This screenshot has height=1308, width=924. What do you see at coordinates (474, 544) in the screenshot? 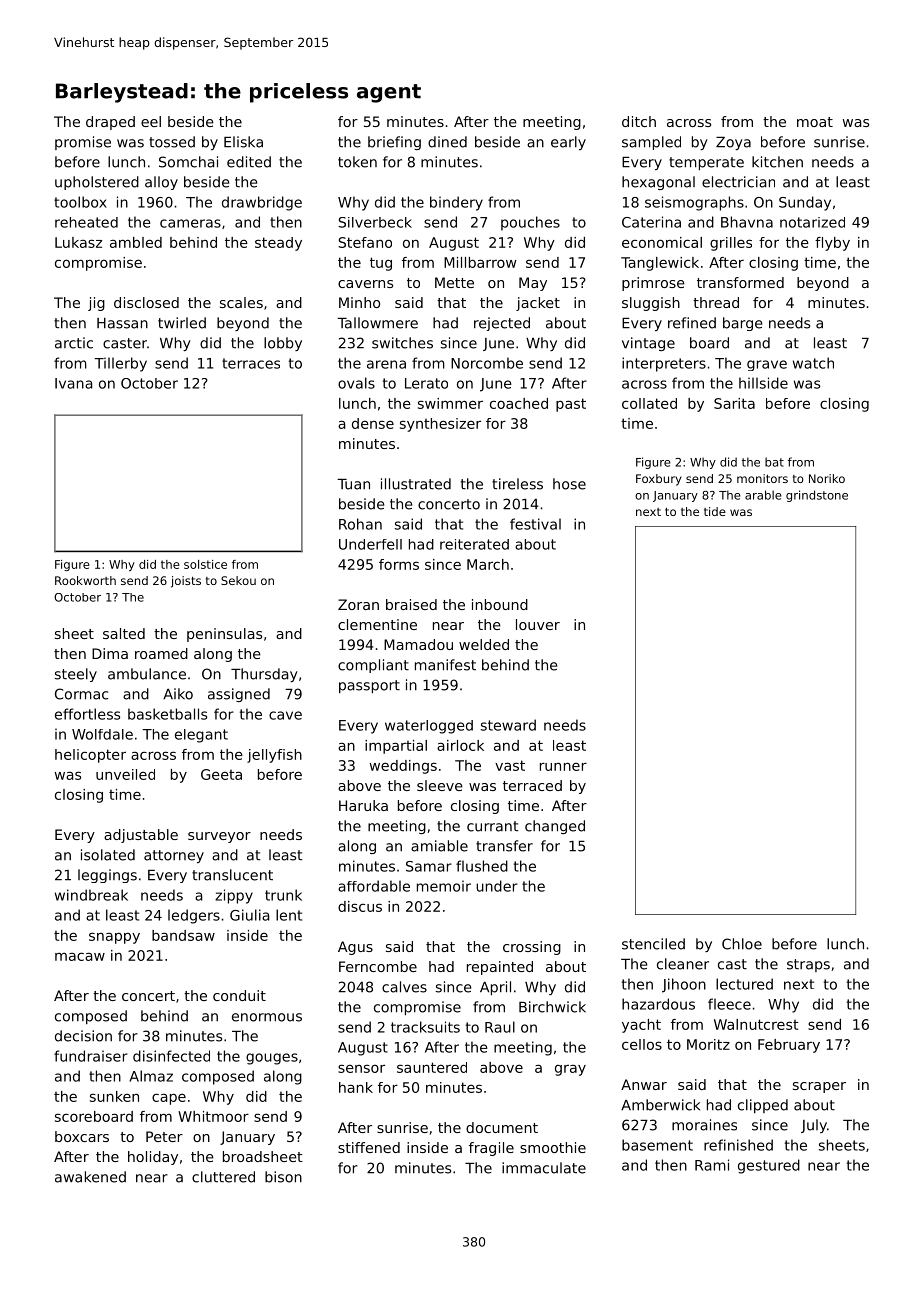
I see `reiterated` at bounding box center [474, 544].
